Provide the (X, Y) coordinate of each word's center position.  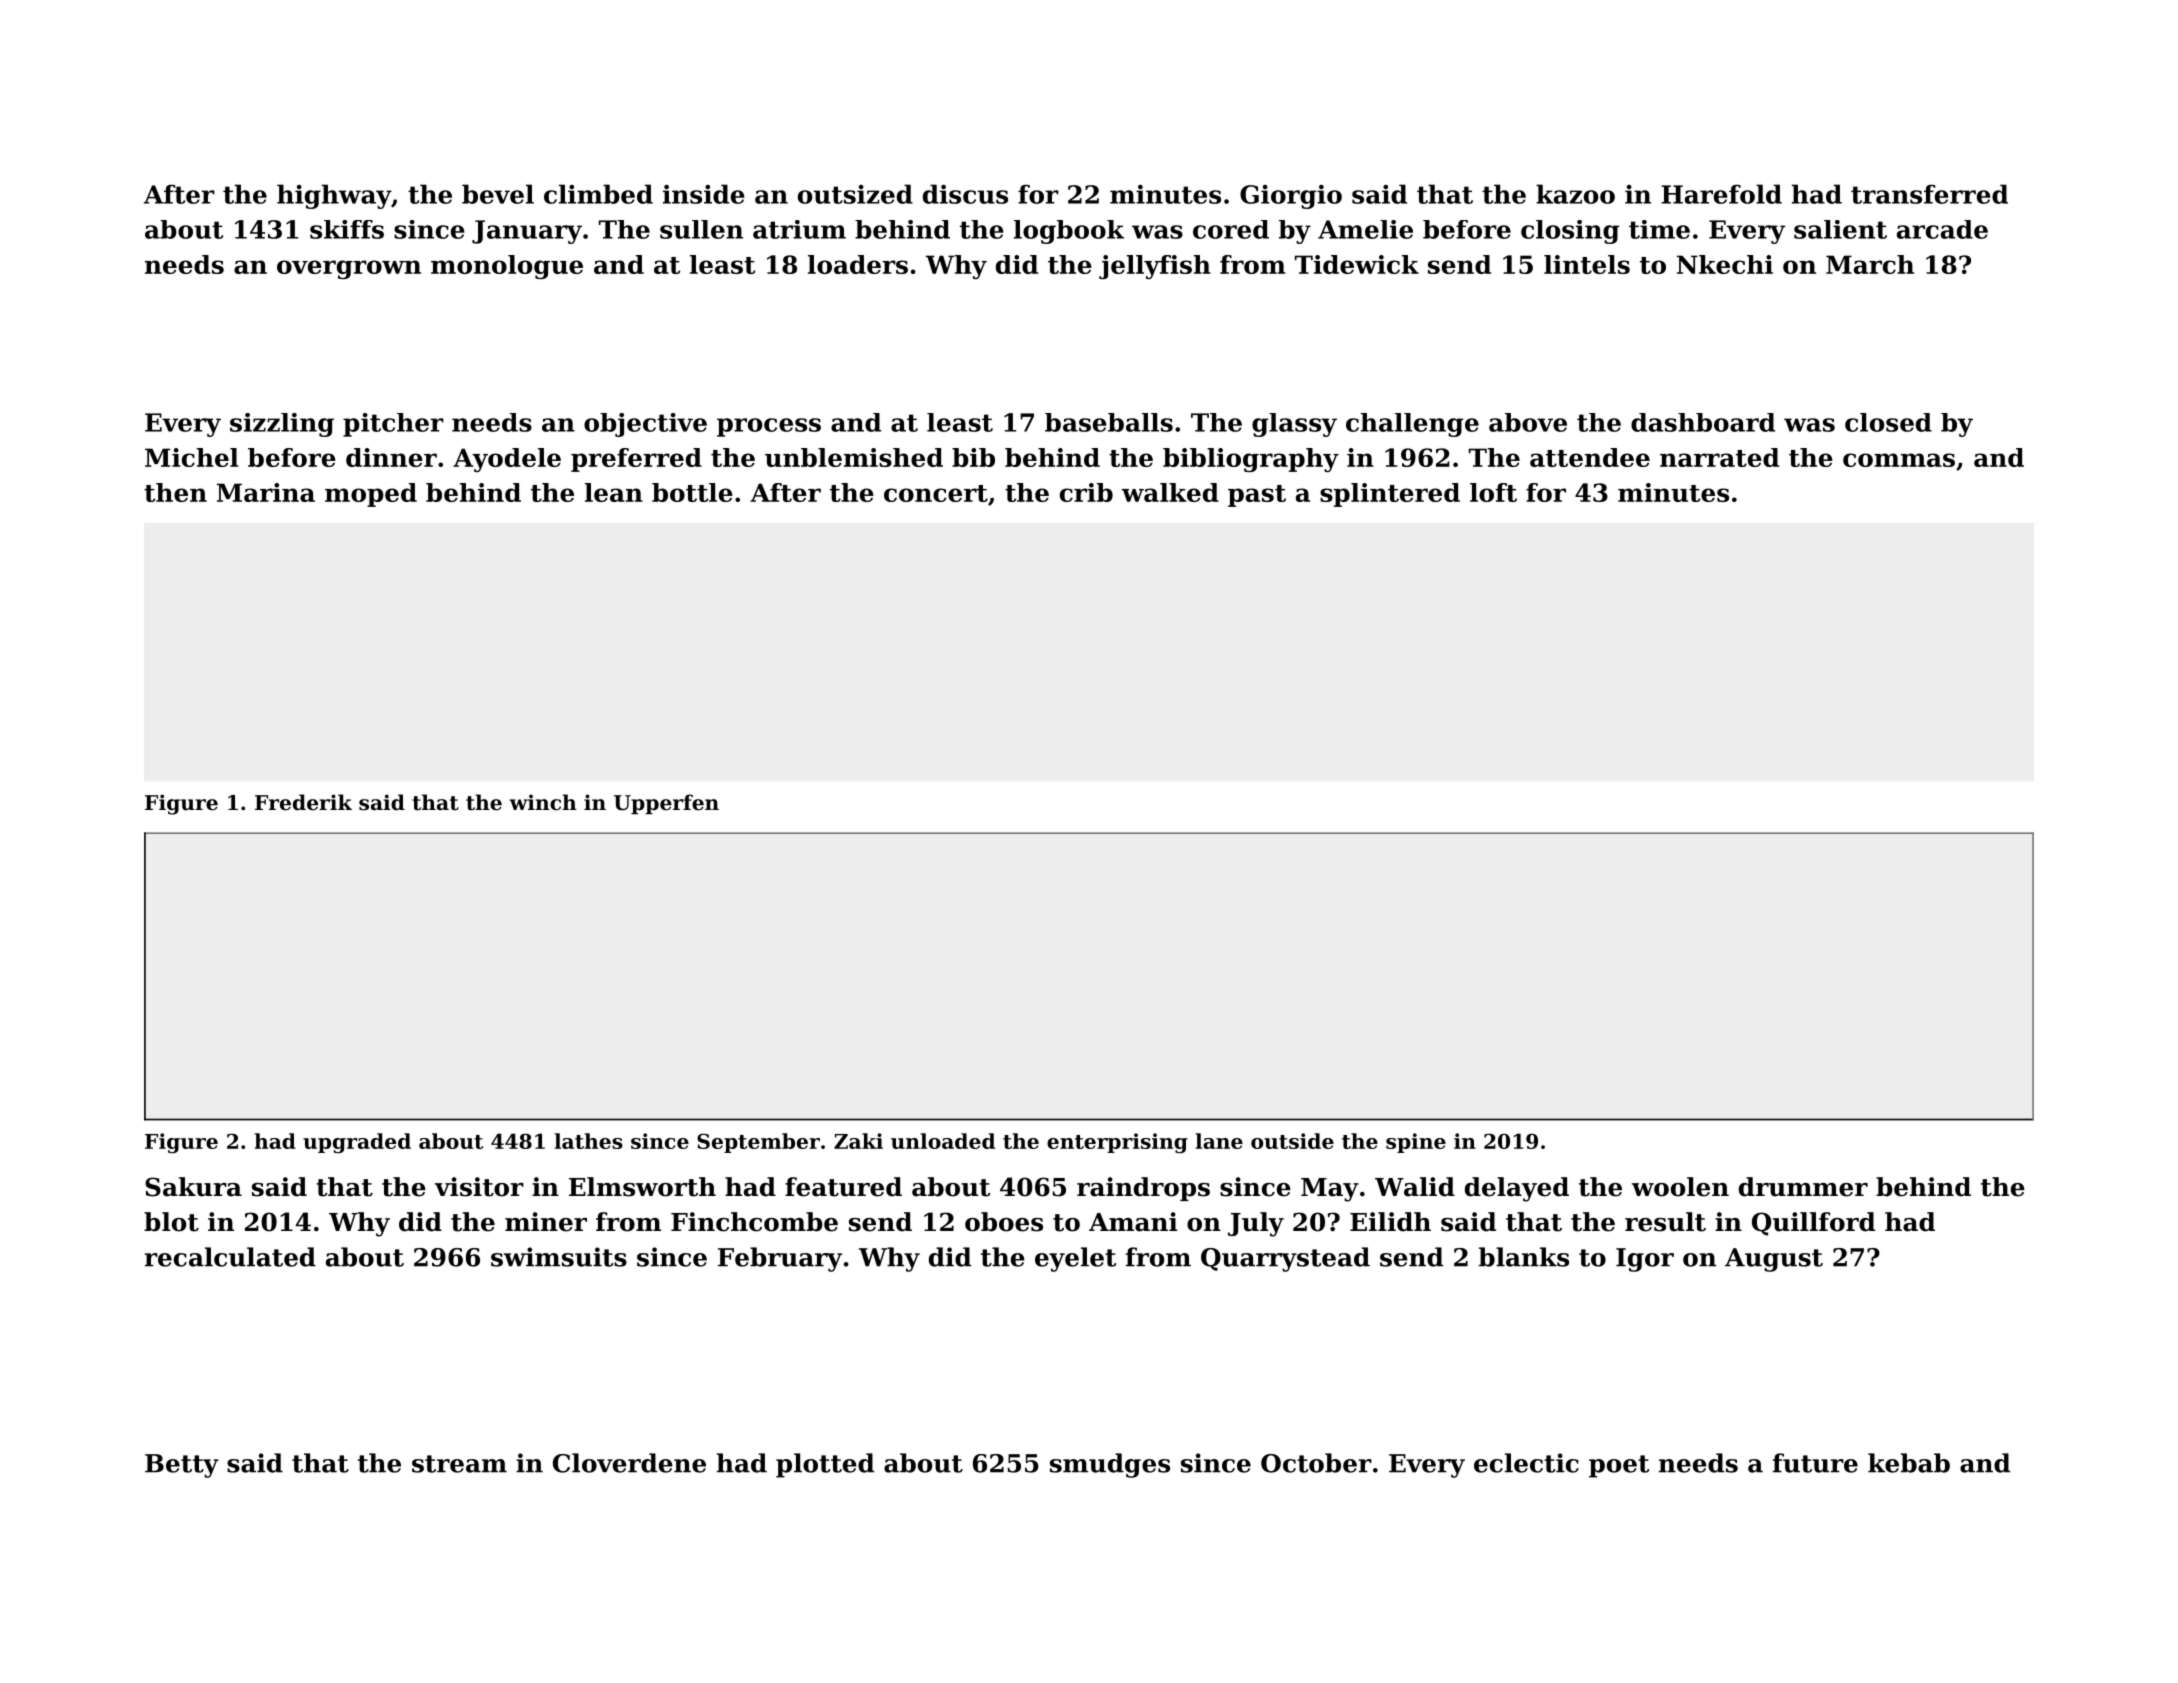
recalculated (230, 1257)
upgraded (357, 1143)
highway (334, 196)
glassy (1294, 425)
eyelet (1075, 1259)
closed (1888, 422)
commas (1899, 460)
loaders (858, 264)
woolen (1680, 1187)
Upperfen (666, 804)
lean (614, 492)
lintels (1587, 264)
